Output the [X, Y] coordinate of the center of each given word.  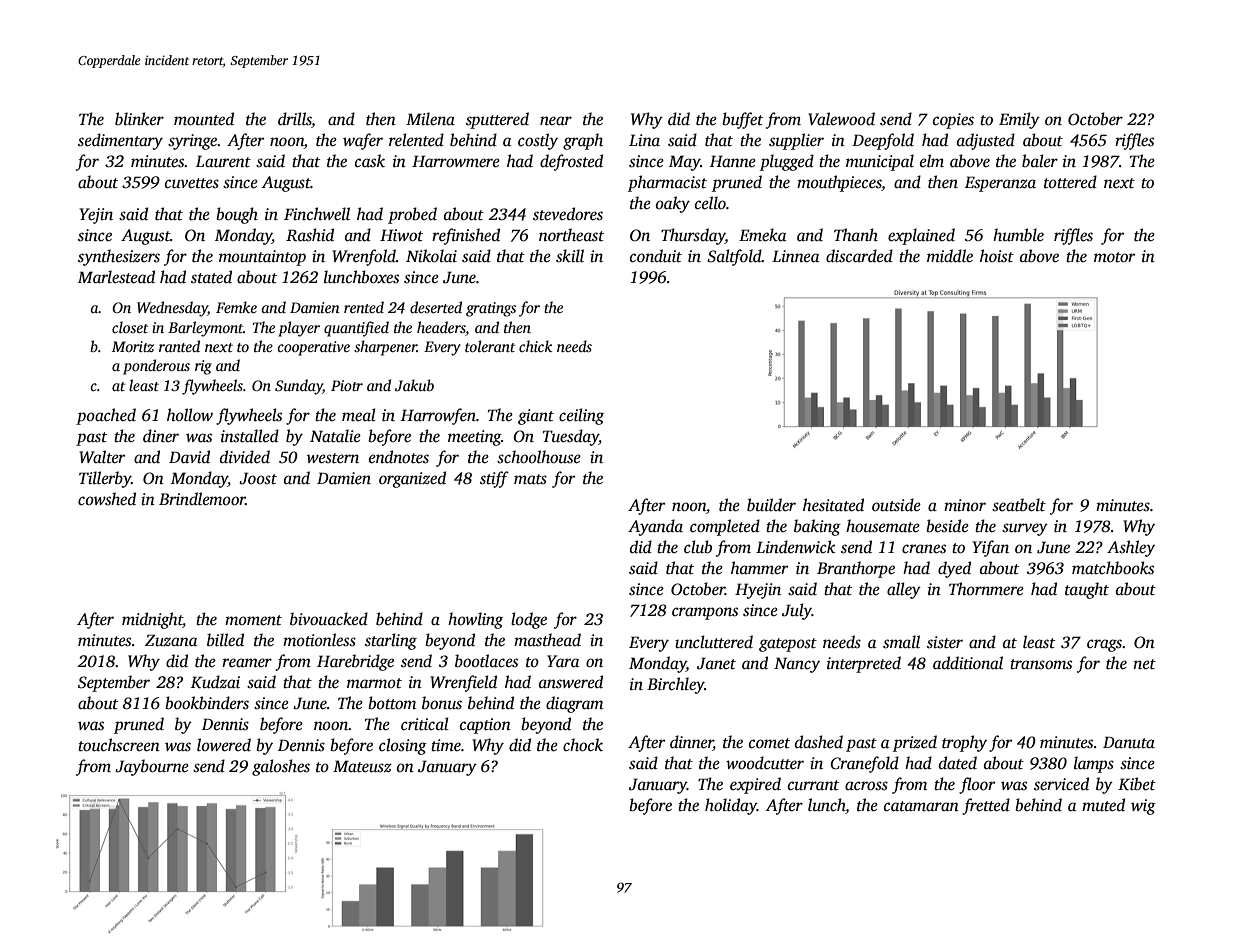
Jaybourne [152, 767]
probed [412, 215]
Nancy [797, 665]
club [698, 547]
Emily [1019, 120]
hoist [997, 256]
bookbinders [207, 703]
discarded [859, 256]
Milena [430, 119]
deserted [436, 307]
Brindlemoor [202, 499]
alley [904, 590]
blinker [139, 119]
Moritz [133, 346]
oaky [673, 204]
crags [1104, 645]
